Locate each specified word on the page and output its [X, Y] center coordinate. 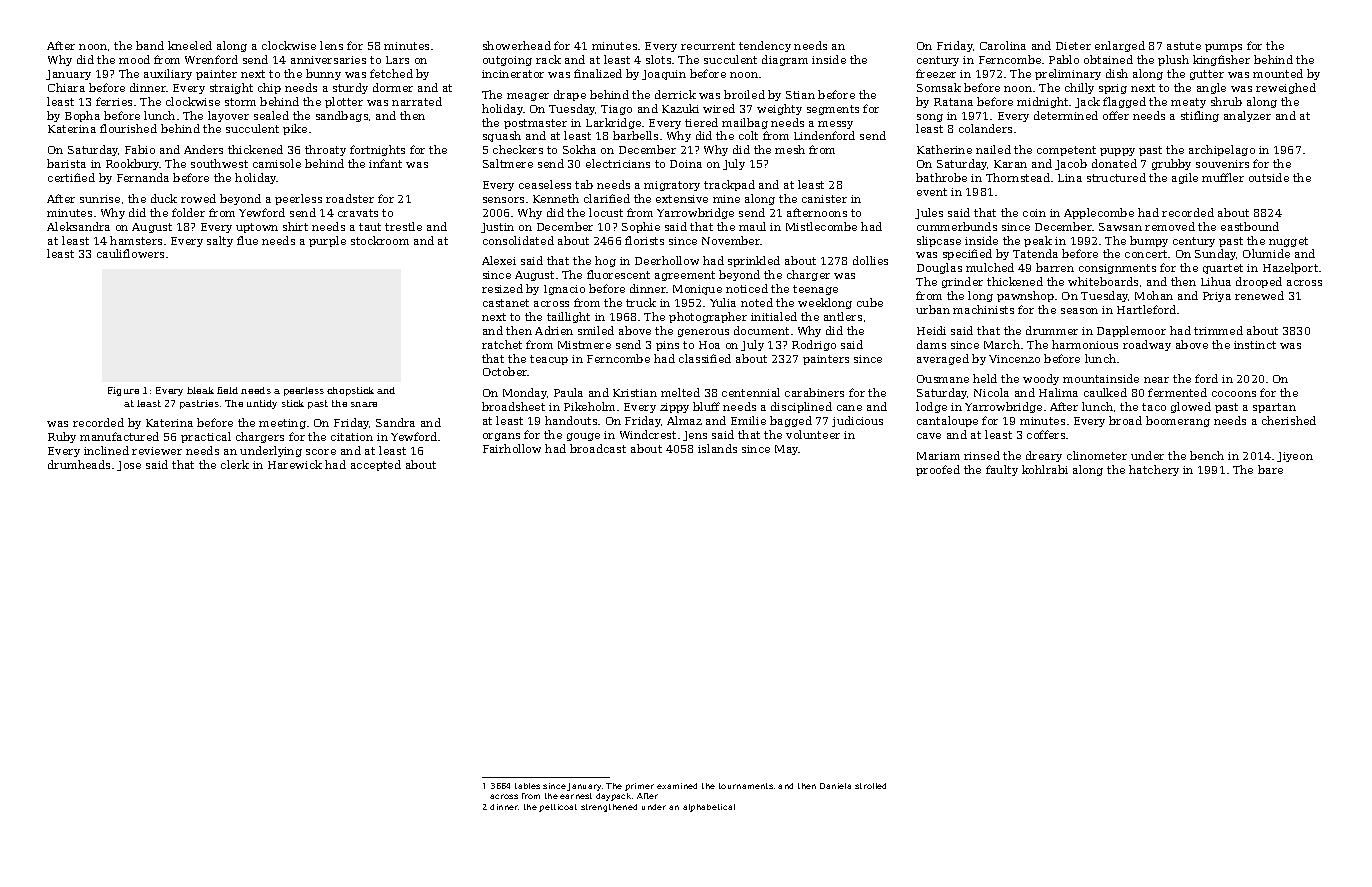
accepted [376, 465]
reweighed [1286, 88]
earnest [576, 796]
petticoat [558, 808]
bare [1270, 469]
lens [331, 45]
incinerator [513, 74]
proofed [938, 470]
